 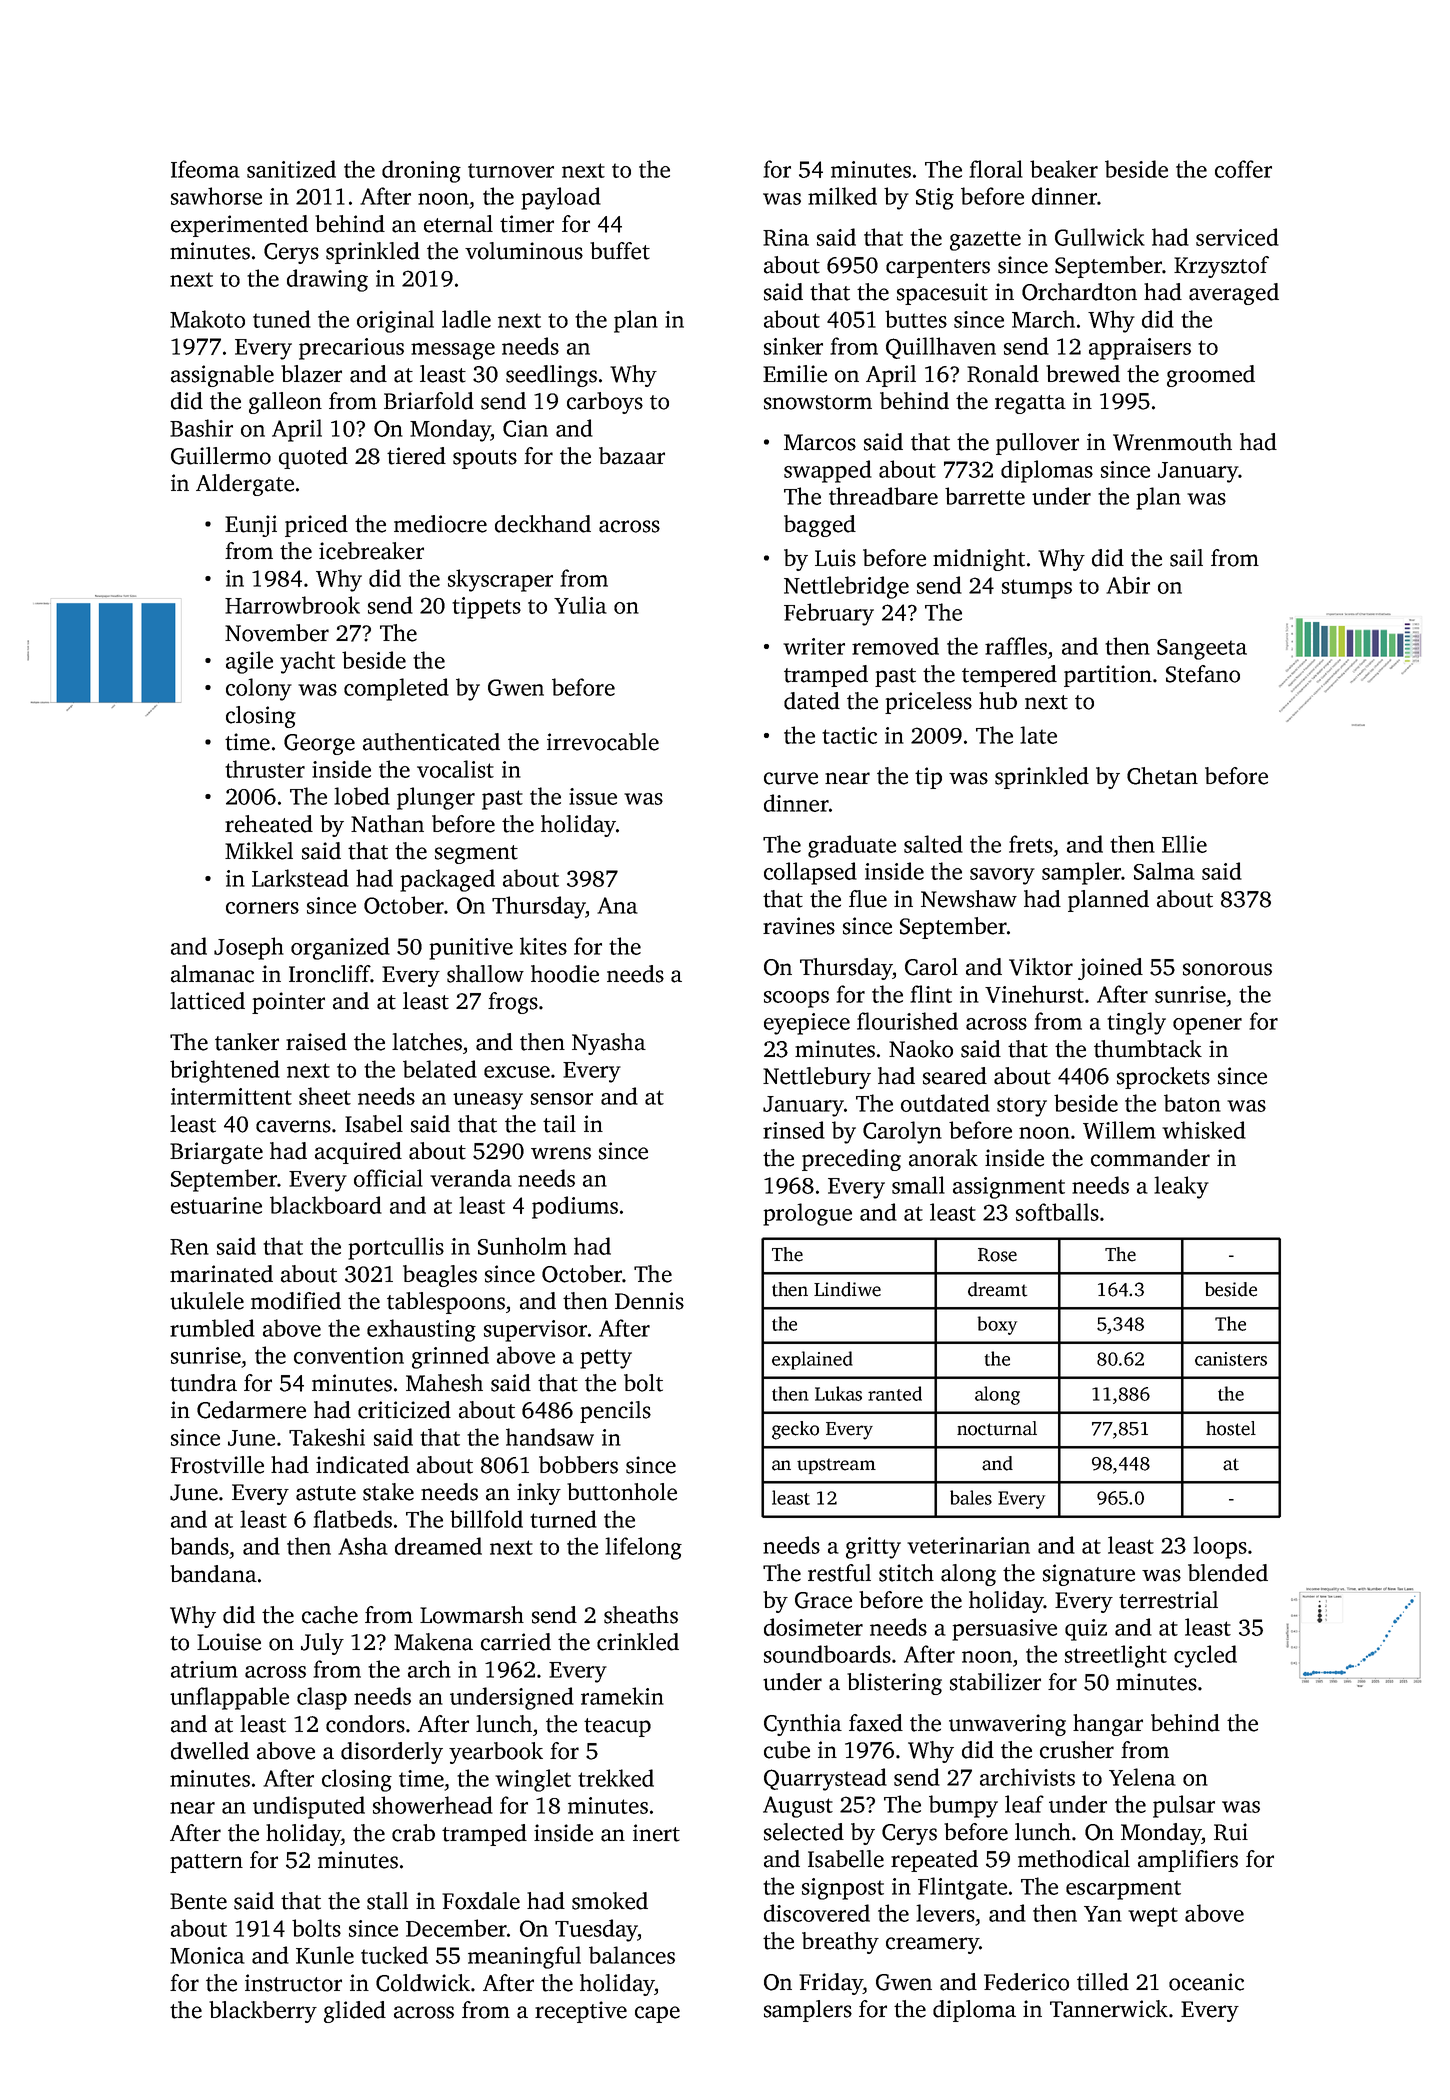 I want to click on agile, so click(x=249, y=662).
